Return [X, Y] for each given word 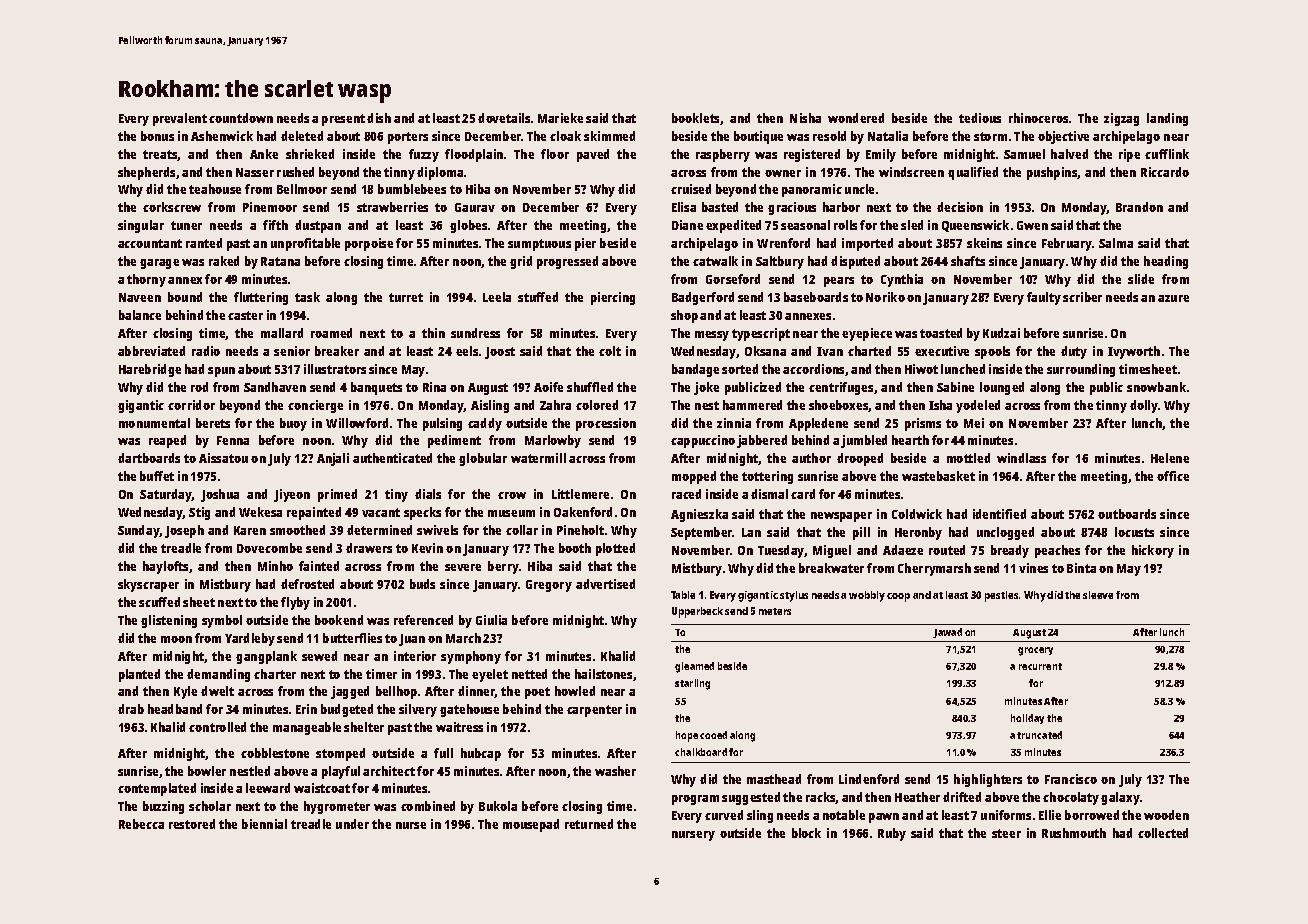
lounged [1002, 388]
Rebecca [141, 824]
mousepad [531, 825]
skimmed [609, 136]
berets [213, 423]
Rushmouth [1074, 833]
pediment [454, 441]
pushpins [1052, 173]
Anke [264, 154]
